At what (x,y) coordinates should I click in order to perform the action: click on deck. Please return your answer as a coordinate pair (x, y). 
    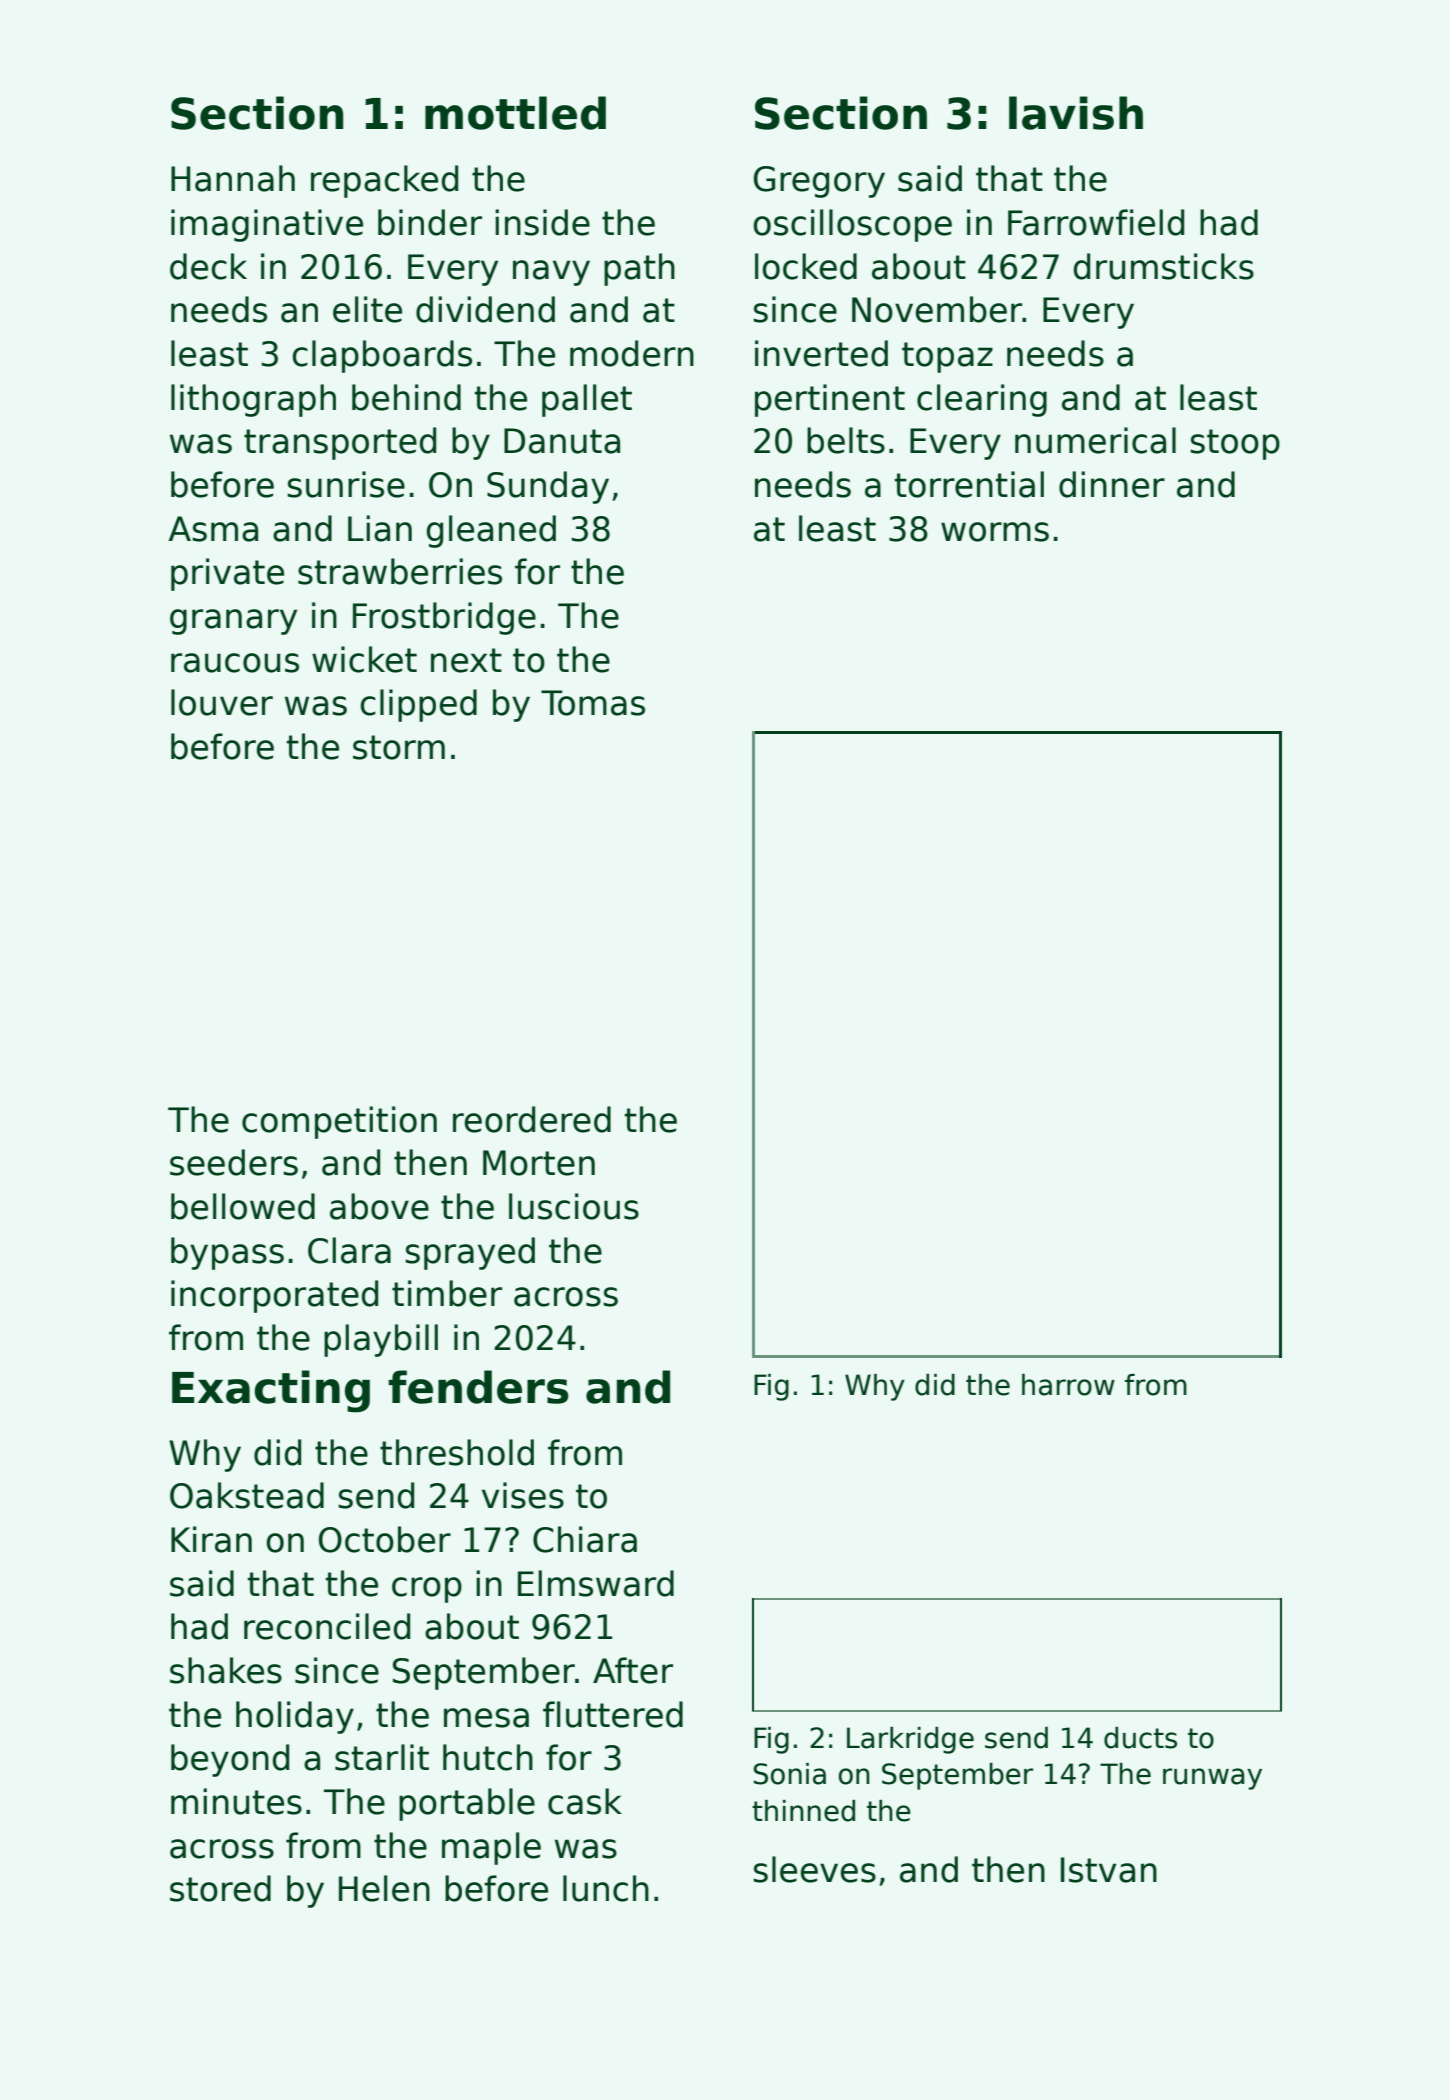
    Looking at the image, I should click on (208, 266).
